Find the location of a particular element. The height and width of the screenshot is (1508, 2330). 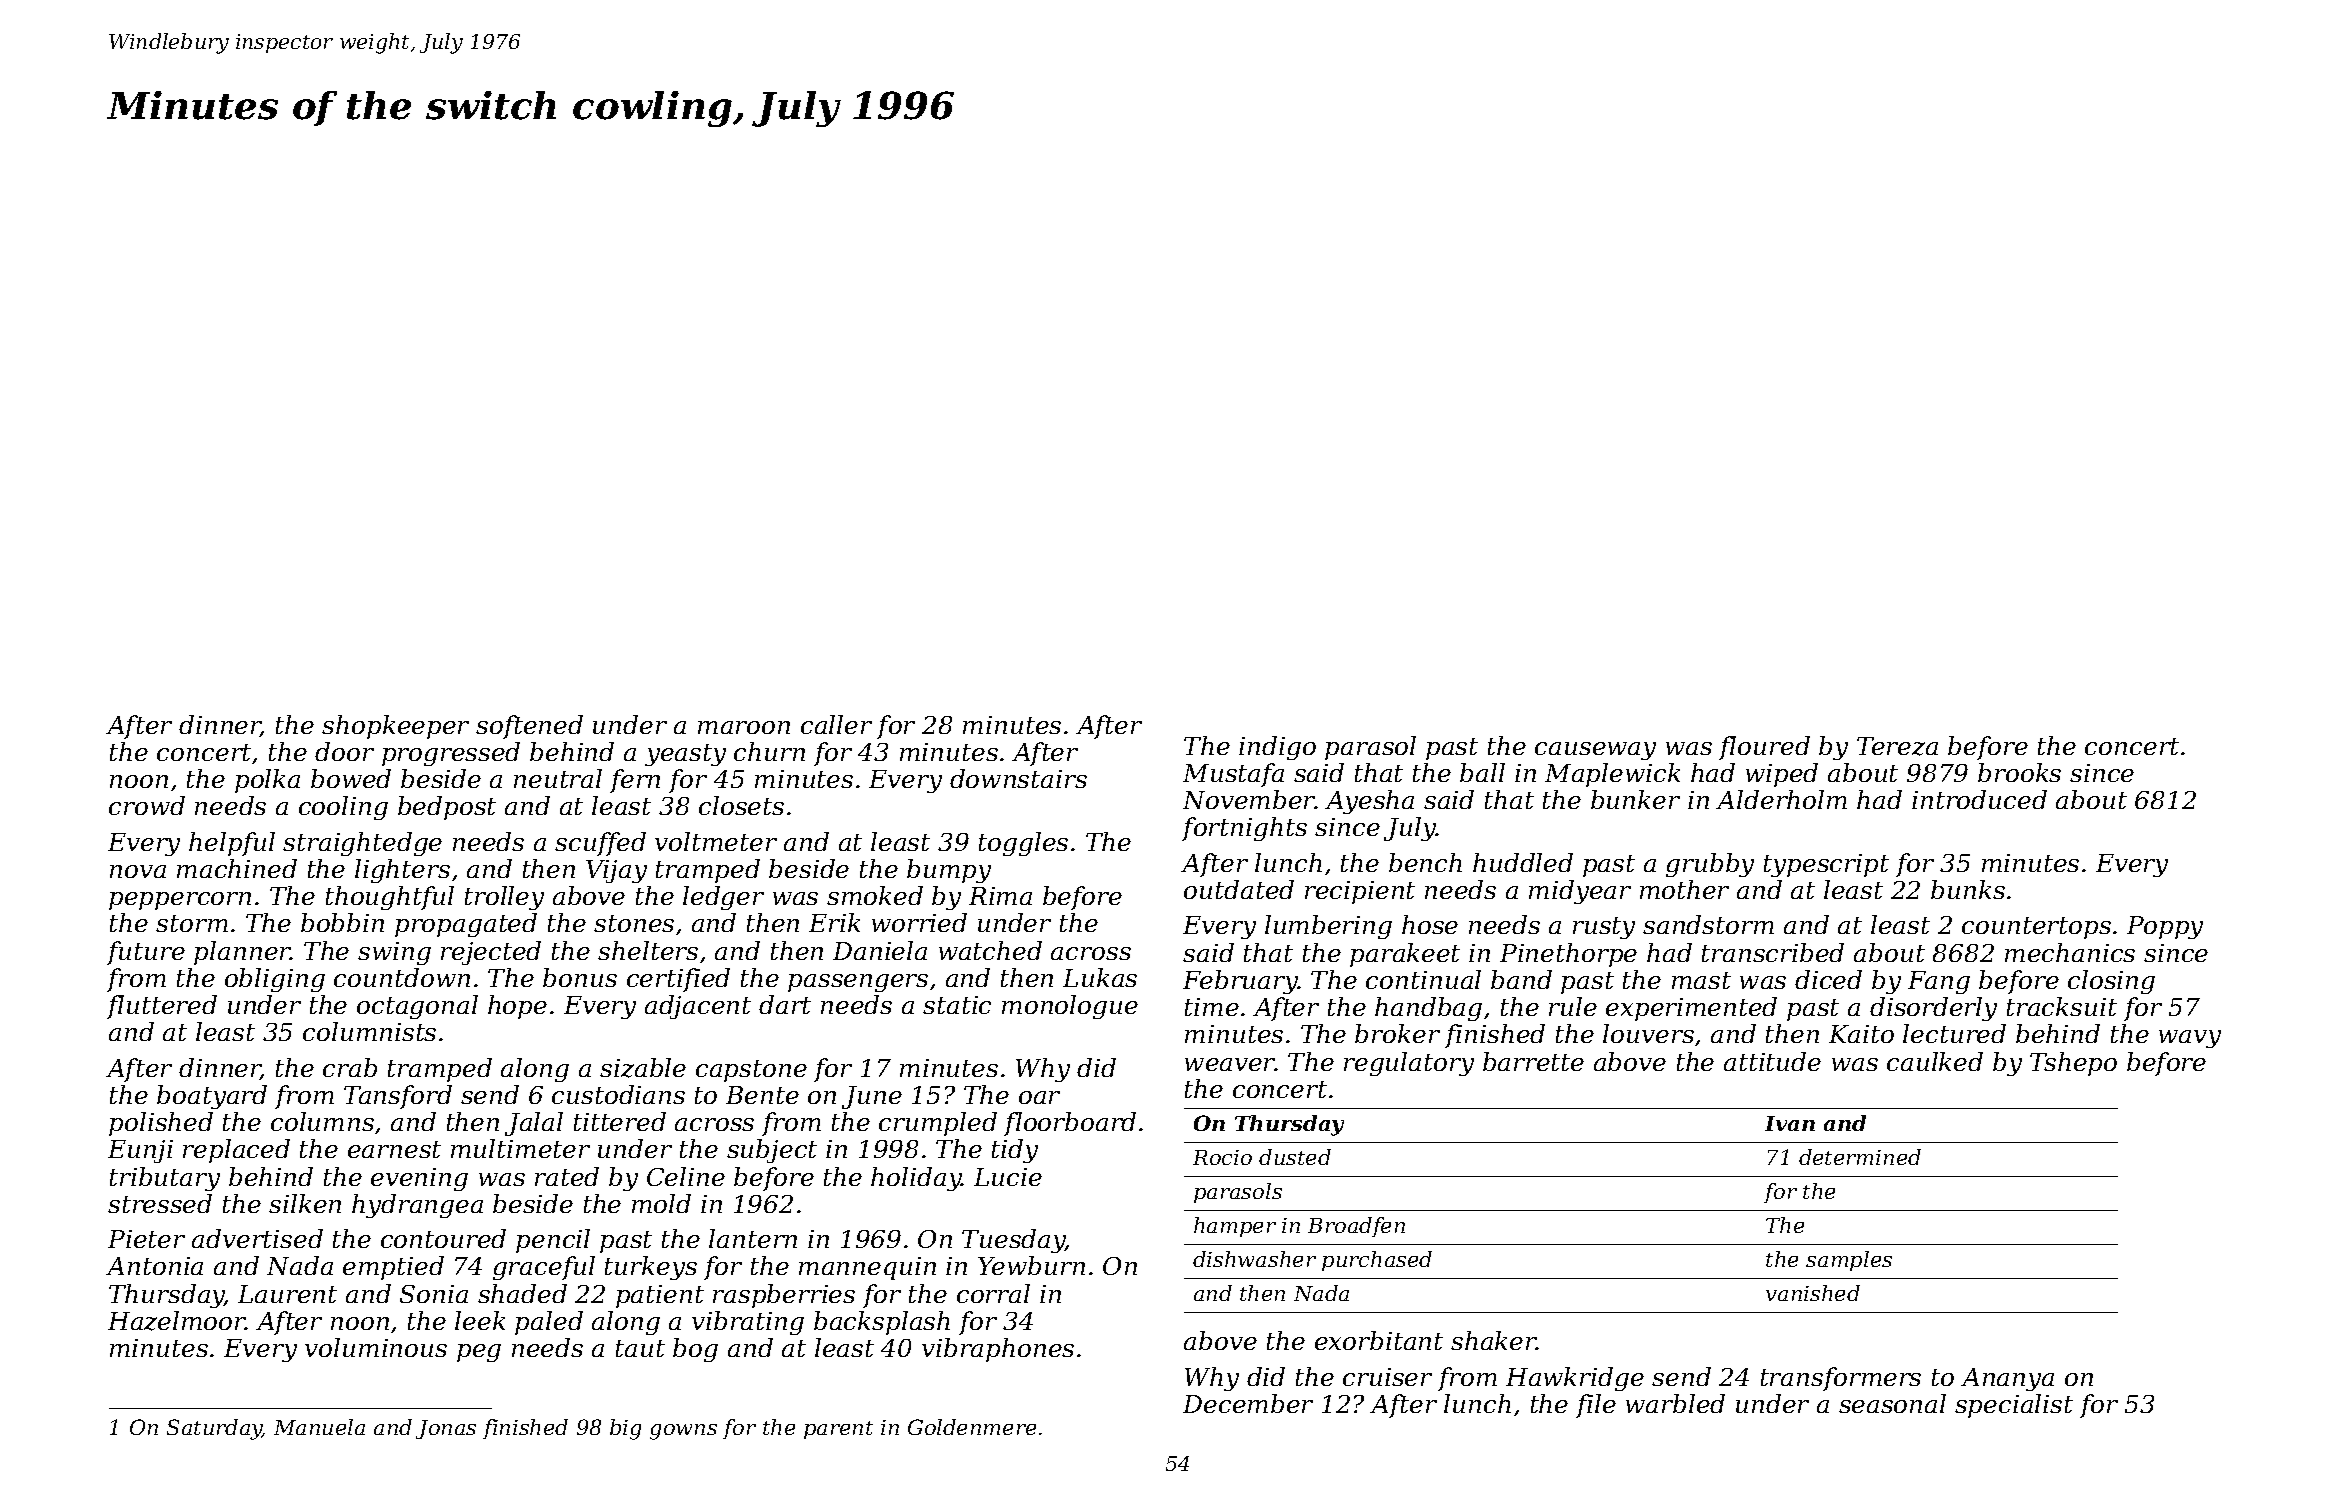

indigo is located at coordinates (1277, 748).
